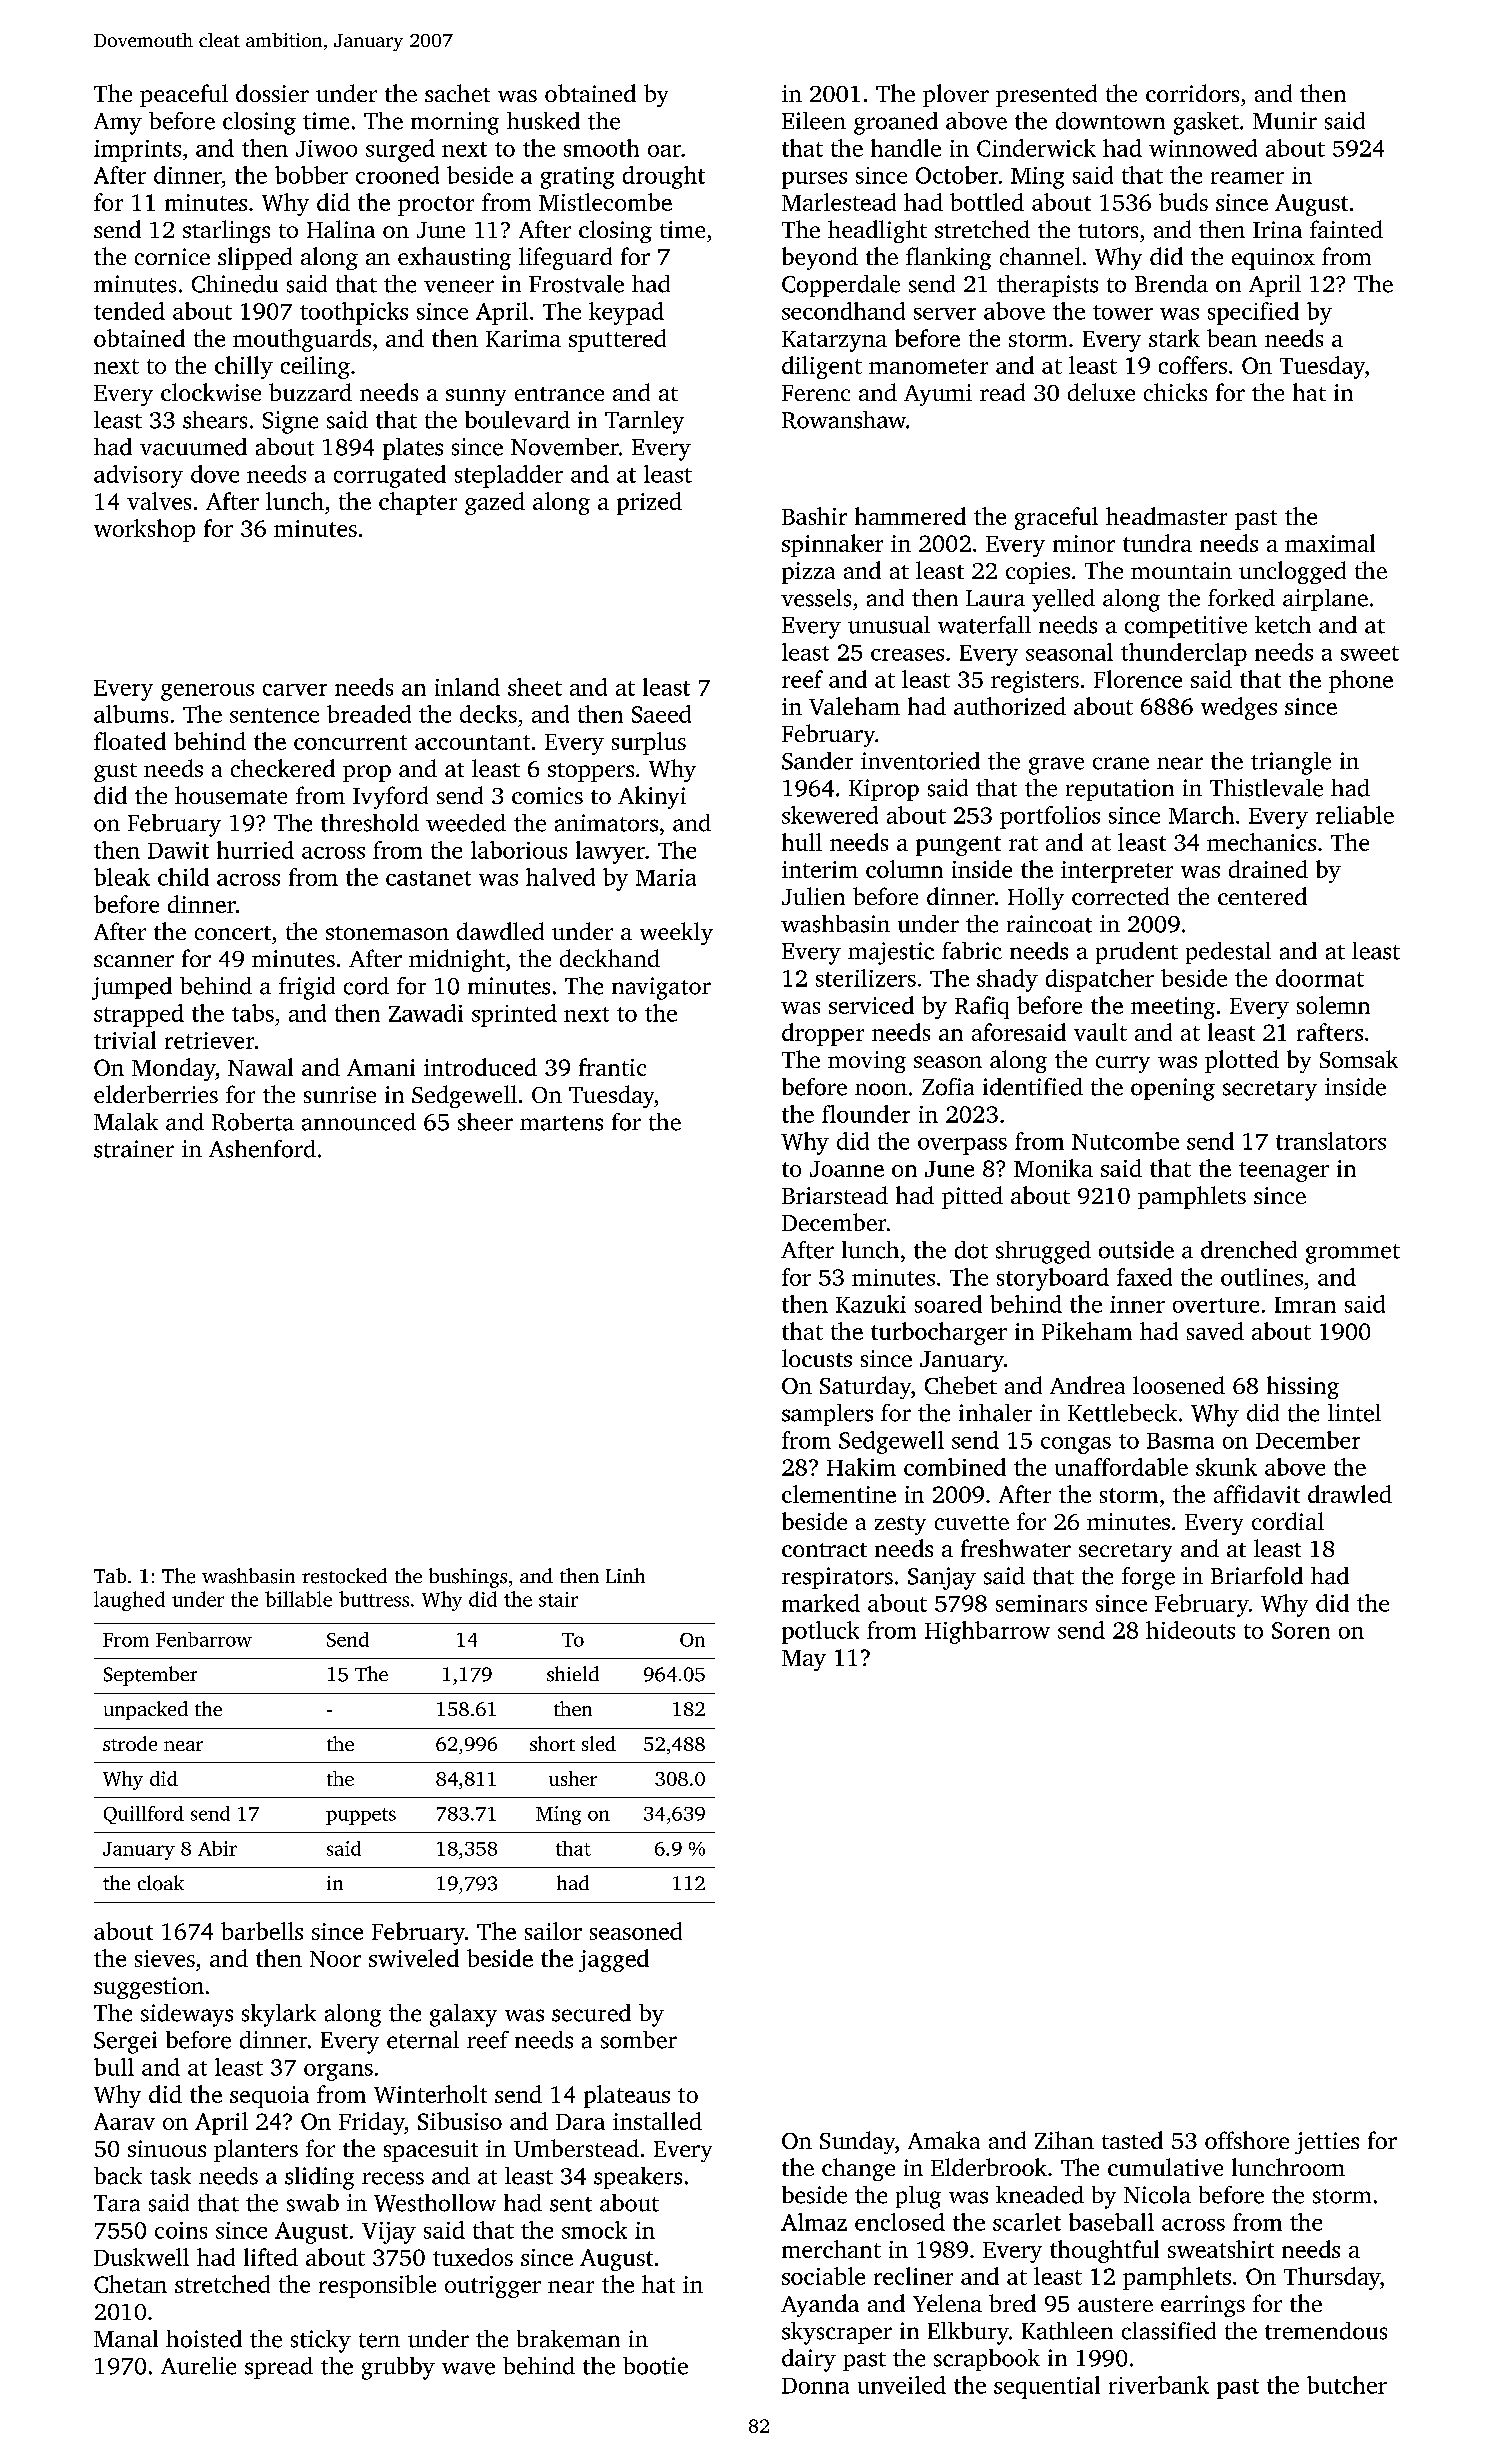 This screenshot has width=1496, height=2464. What do you see at coordinates (398, 2368) in the screenshot?
I see `grubby` at bounding box center [398, 2368].
